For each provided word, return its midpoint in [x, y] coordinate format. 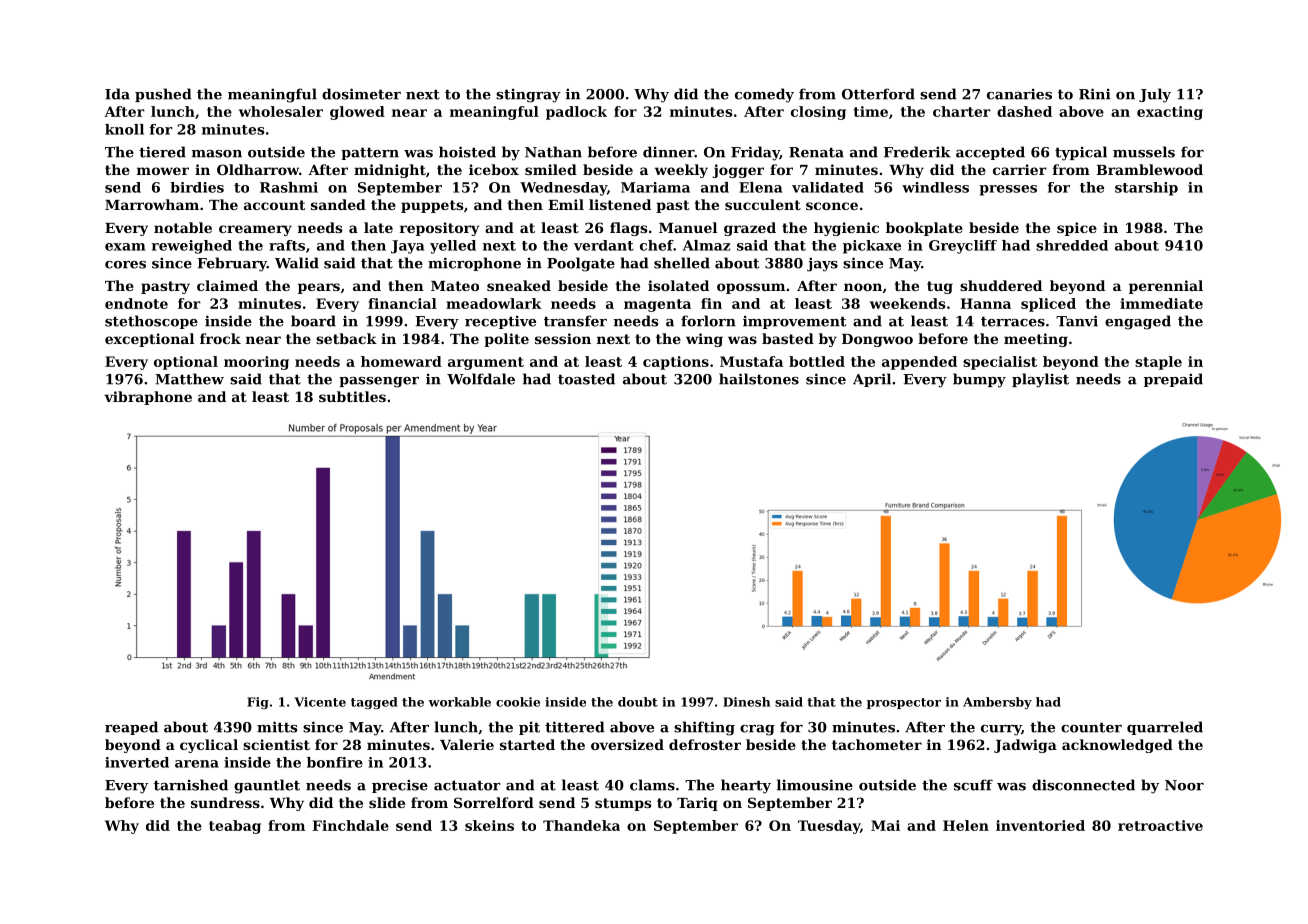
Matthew [189, 379]
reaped [131, 728]
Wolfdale [481, 379]
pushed [163, 95]
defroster [705, 744]
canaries [1019, 94]
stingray [528, 96]
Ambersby [997, 703]
